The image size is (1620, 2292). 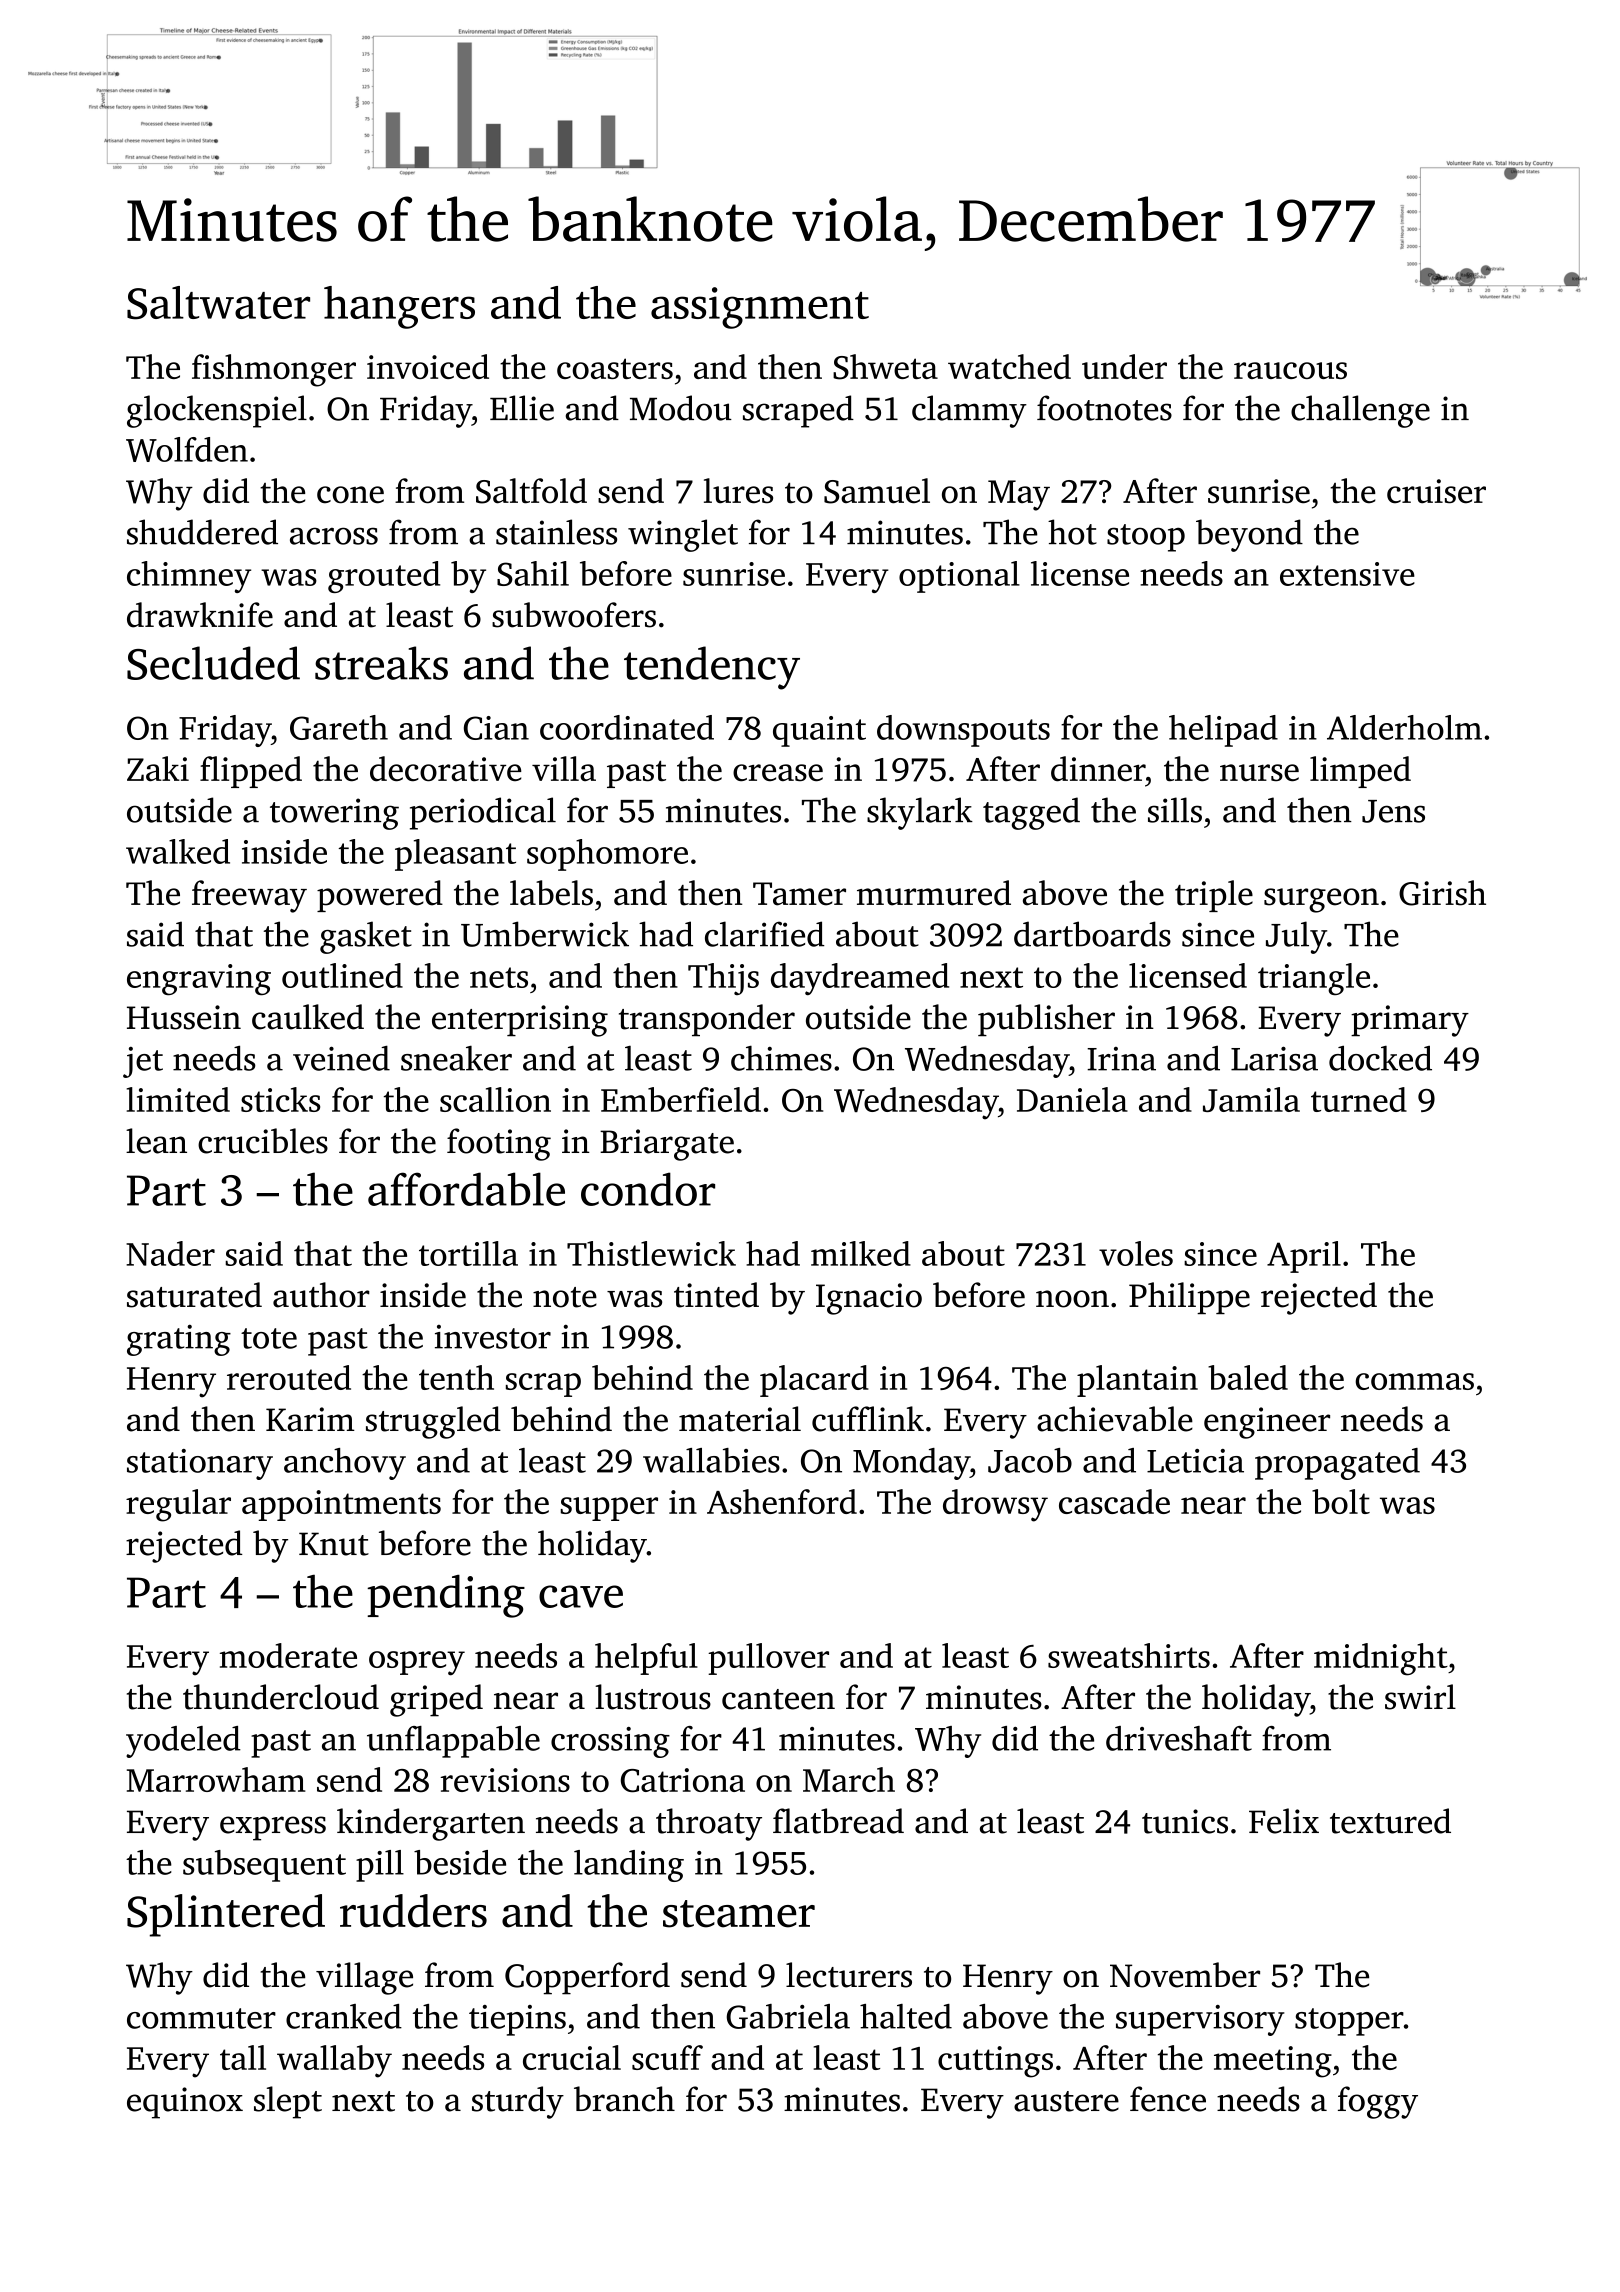 What do you see at coordinates (274, 370) in the image?
I see `fishmonger` at bounding box center [274, 370].
